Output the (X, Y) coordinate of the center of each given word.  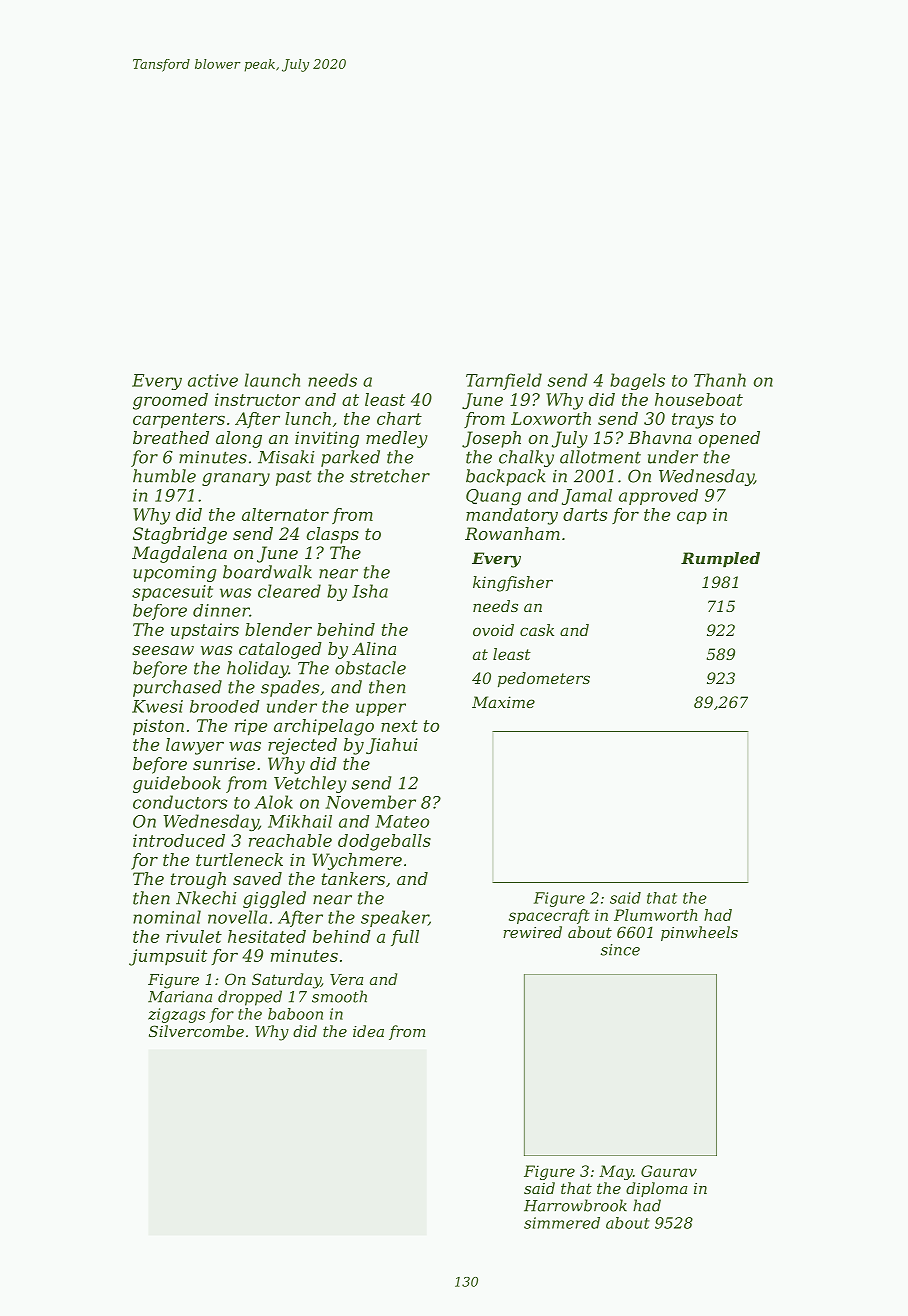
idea (368, 1031)
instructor (257, 399)
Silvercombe (196, 1031)
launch (272, 380)
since (620, 950)
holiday (257, 669)
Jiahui (392, 746)
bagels (637, 381)
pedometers (544, 680)
